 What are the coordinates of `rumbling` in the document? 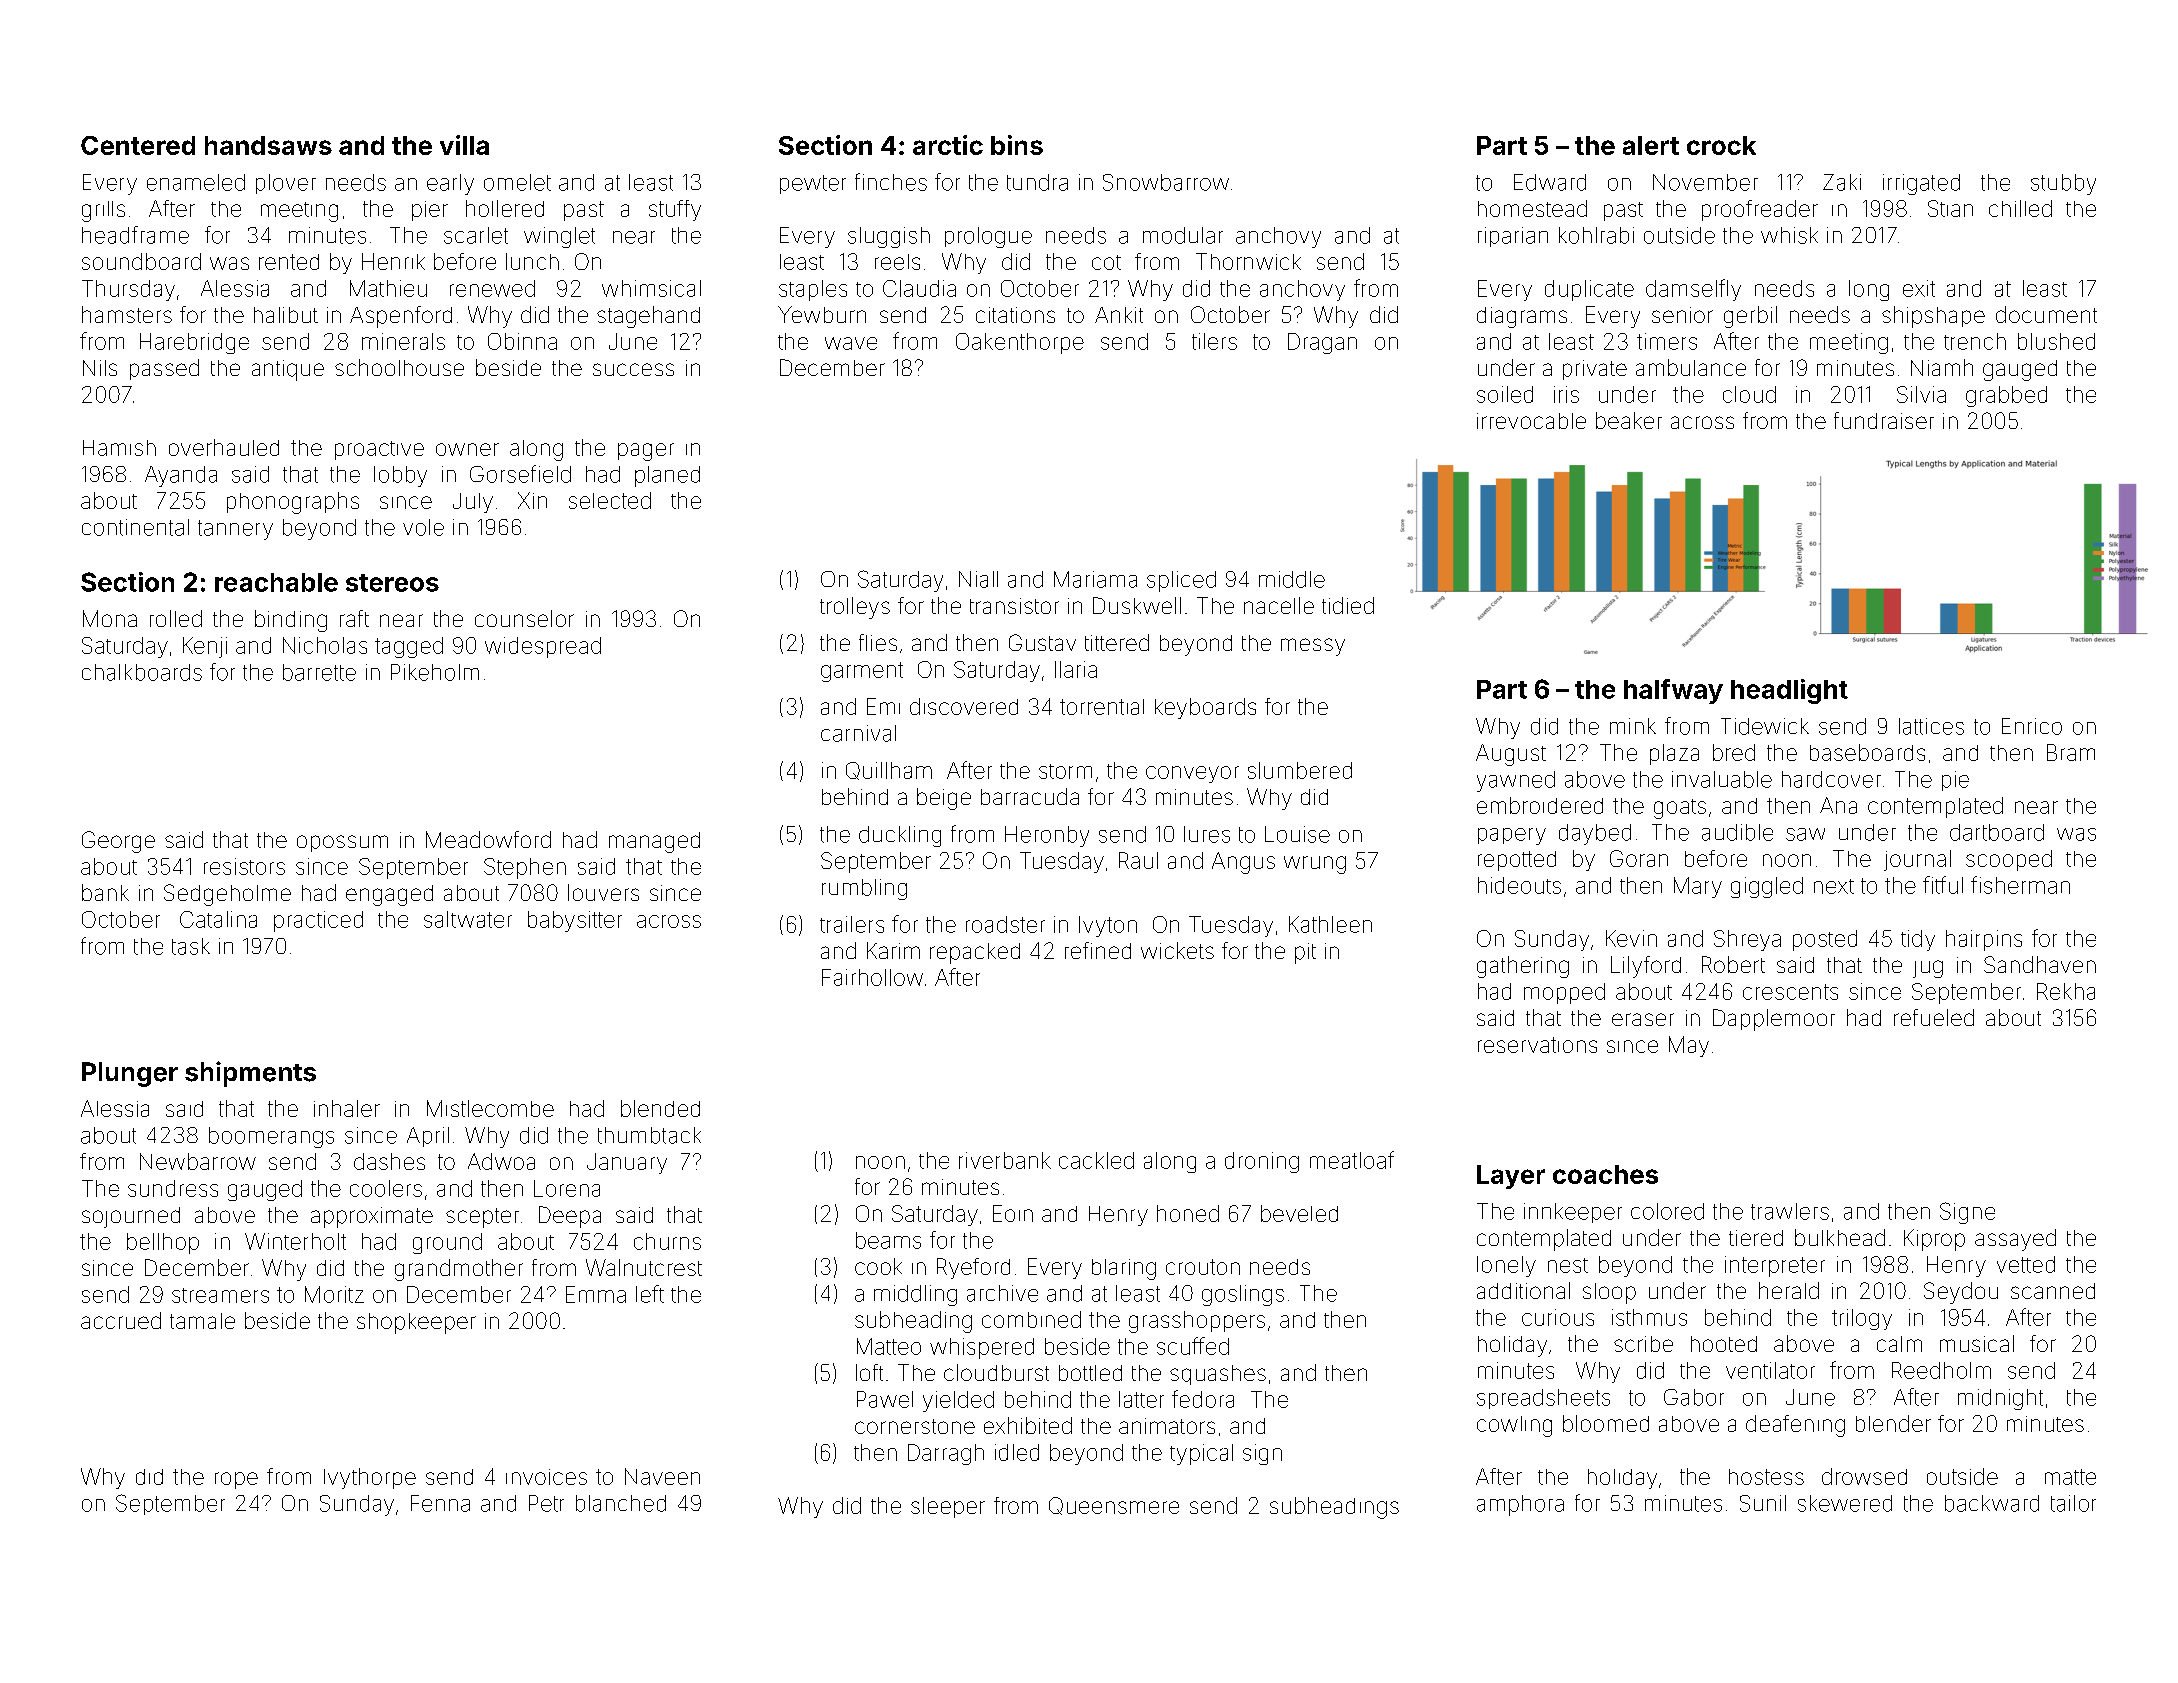 It's located at (864, 889).
